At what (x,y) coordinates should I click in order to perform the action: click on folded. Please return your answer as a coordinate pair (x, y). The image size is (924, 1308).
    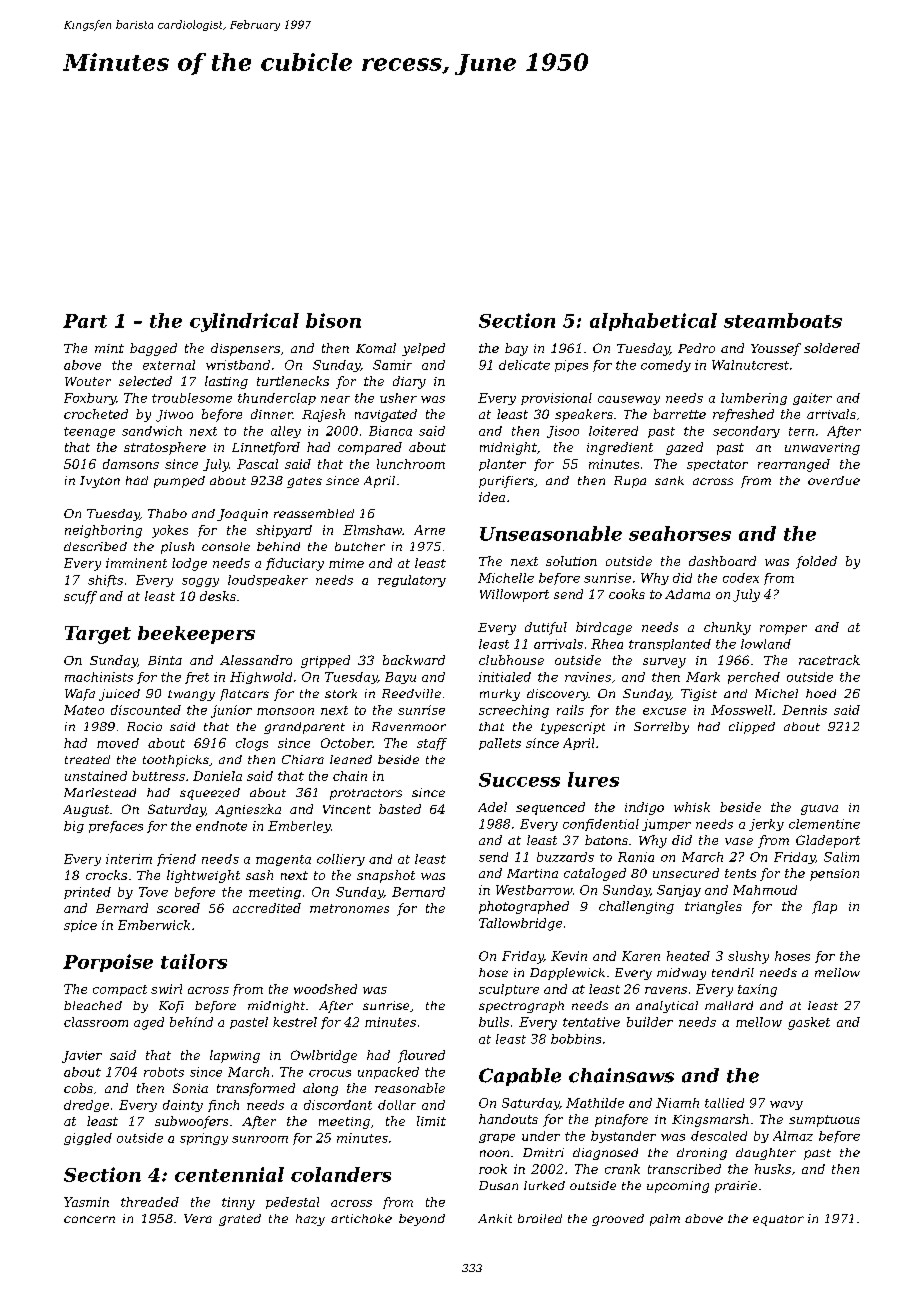
    Looking at the image, I should click on (816, 562).
